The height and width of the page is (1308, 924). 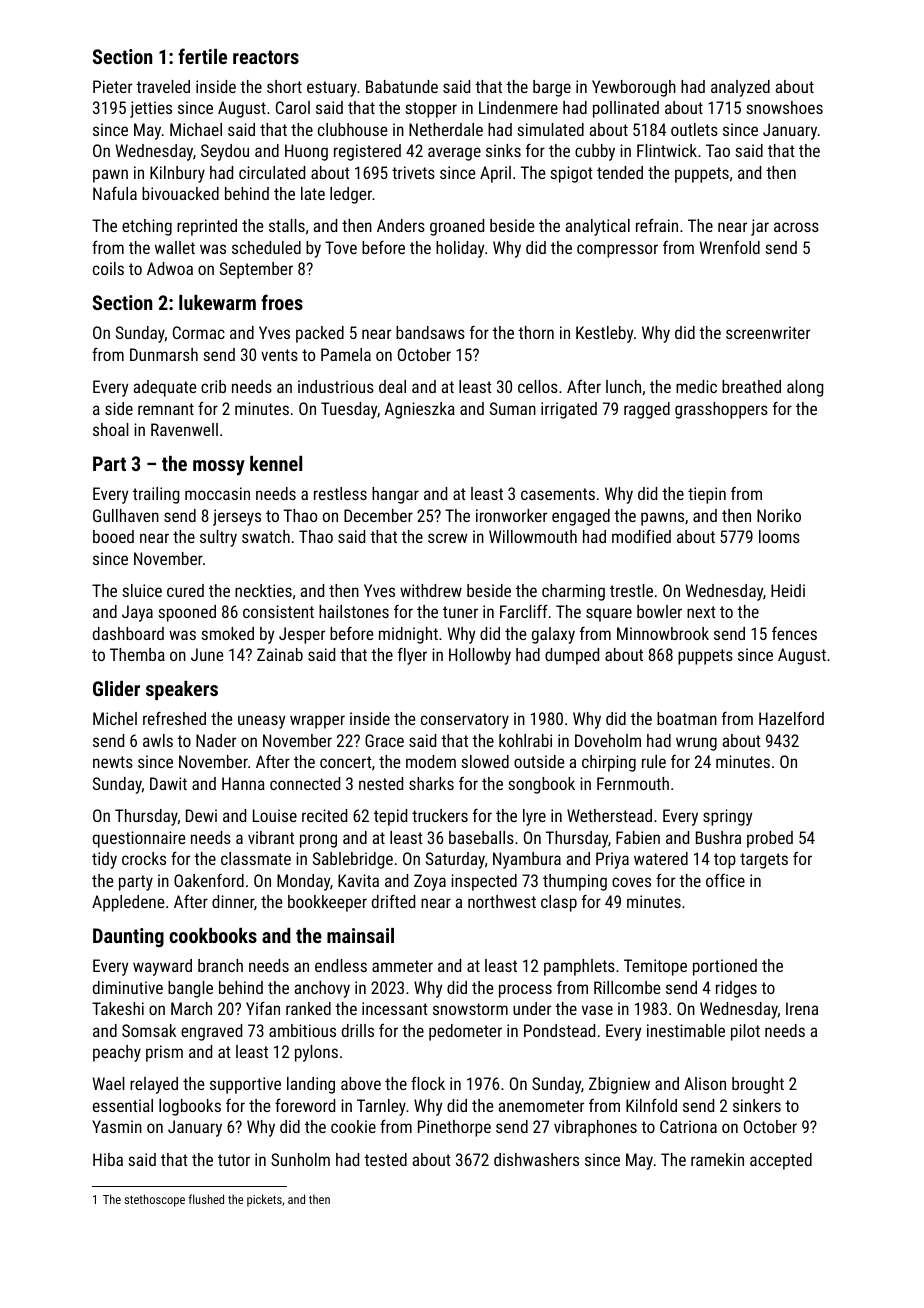 I want to click on snowshoes, so click(x=784, y=107).
